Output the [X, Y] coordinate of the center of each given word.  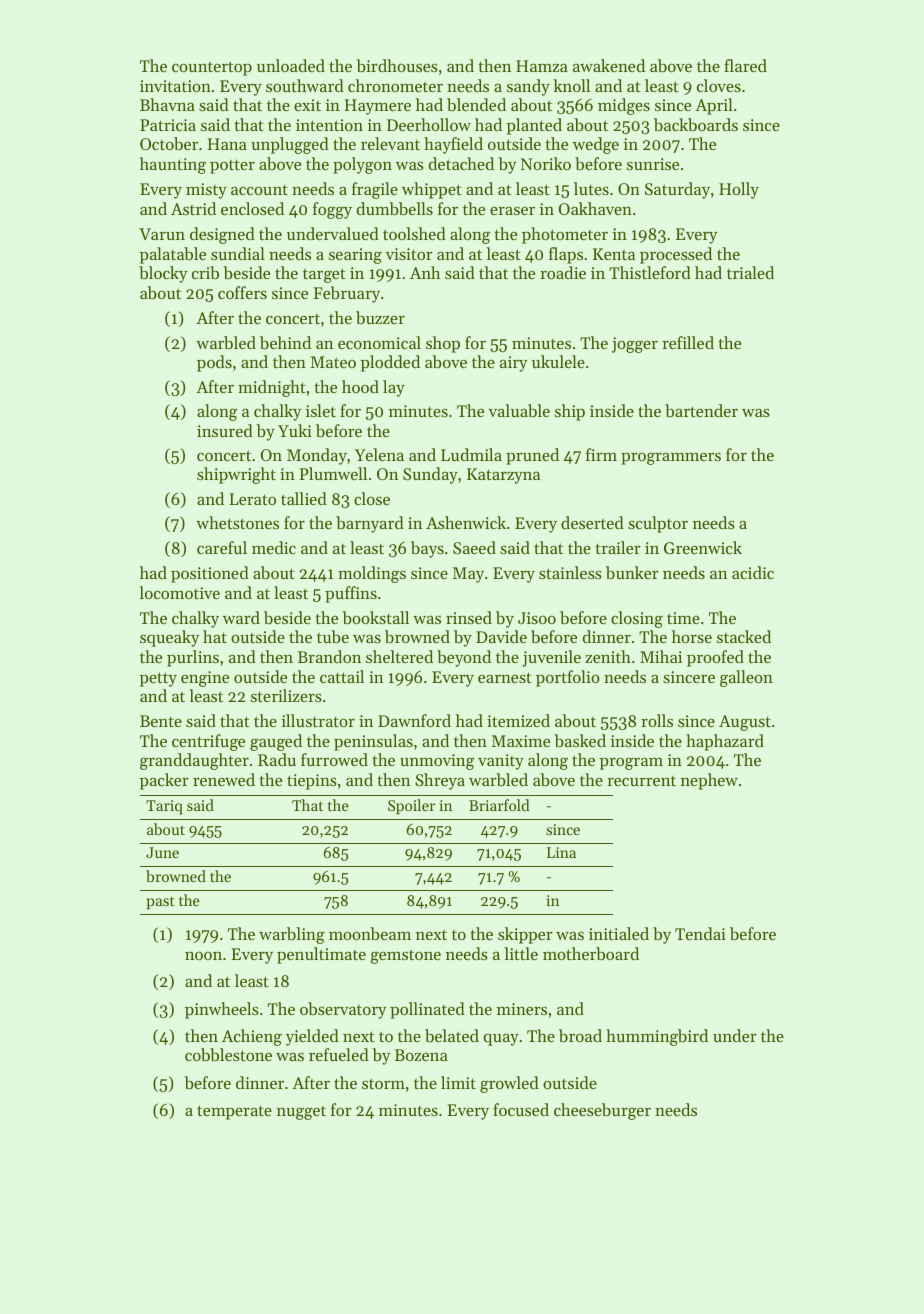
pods [214, 363]
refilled [688, 342]
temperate [234, 1112]
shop [443, 344]
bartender [701, 410]
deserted [592, 522]
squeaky [169, 638]
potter [232, 167]
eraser [512, 211]
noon [203, 956]
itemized [518, 720]
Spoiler [411, 806]
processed [676, 255]
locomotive [179, 592]
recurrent [641, 781]
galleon [746, 678]
